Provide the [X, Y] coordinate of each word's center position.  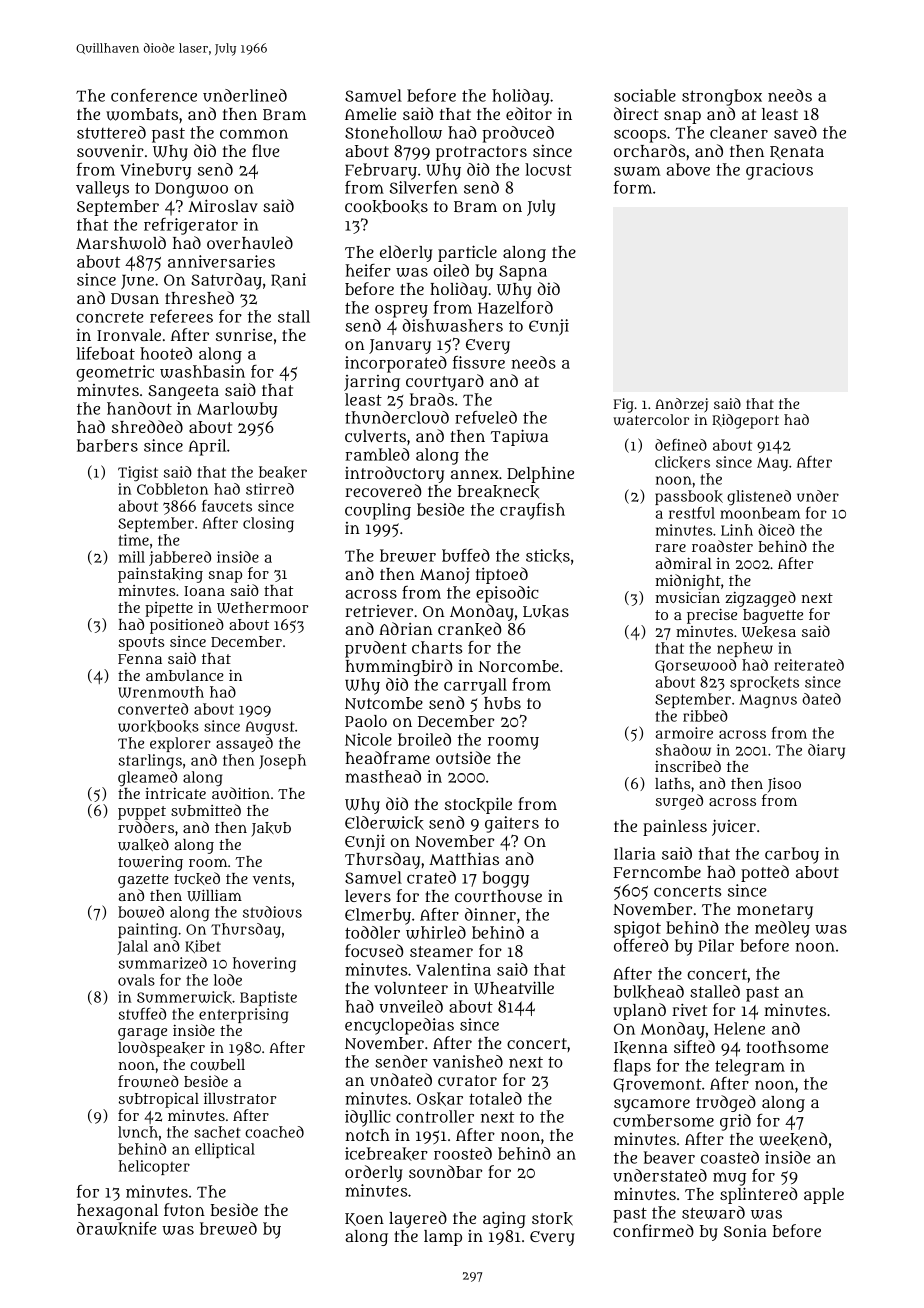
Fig [623, 405]
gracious [779, 171]
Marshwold [121, 243]
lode [228, 980]
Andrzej [681, 405]
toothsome [787, 1047]
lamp [443, 1238]
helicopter [154, 1167]
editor [529, 113]
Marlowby [237, 410]
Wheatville [514, 988]
